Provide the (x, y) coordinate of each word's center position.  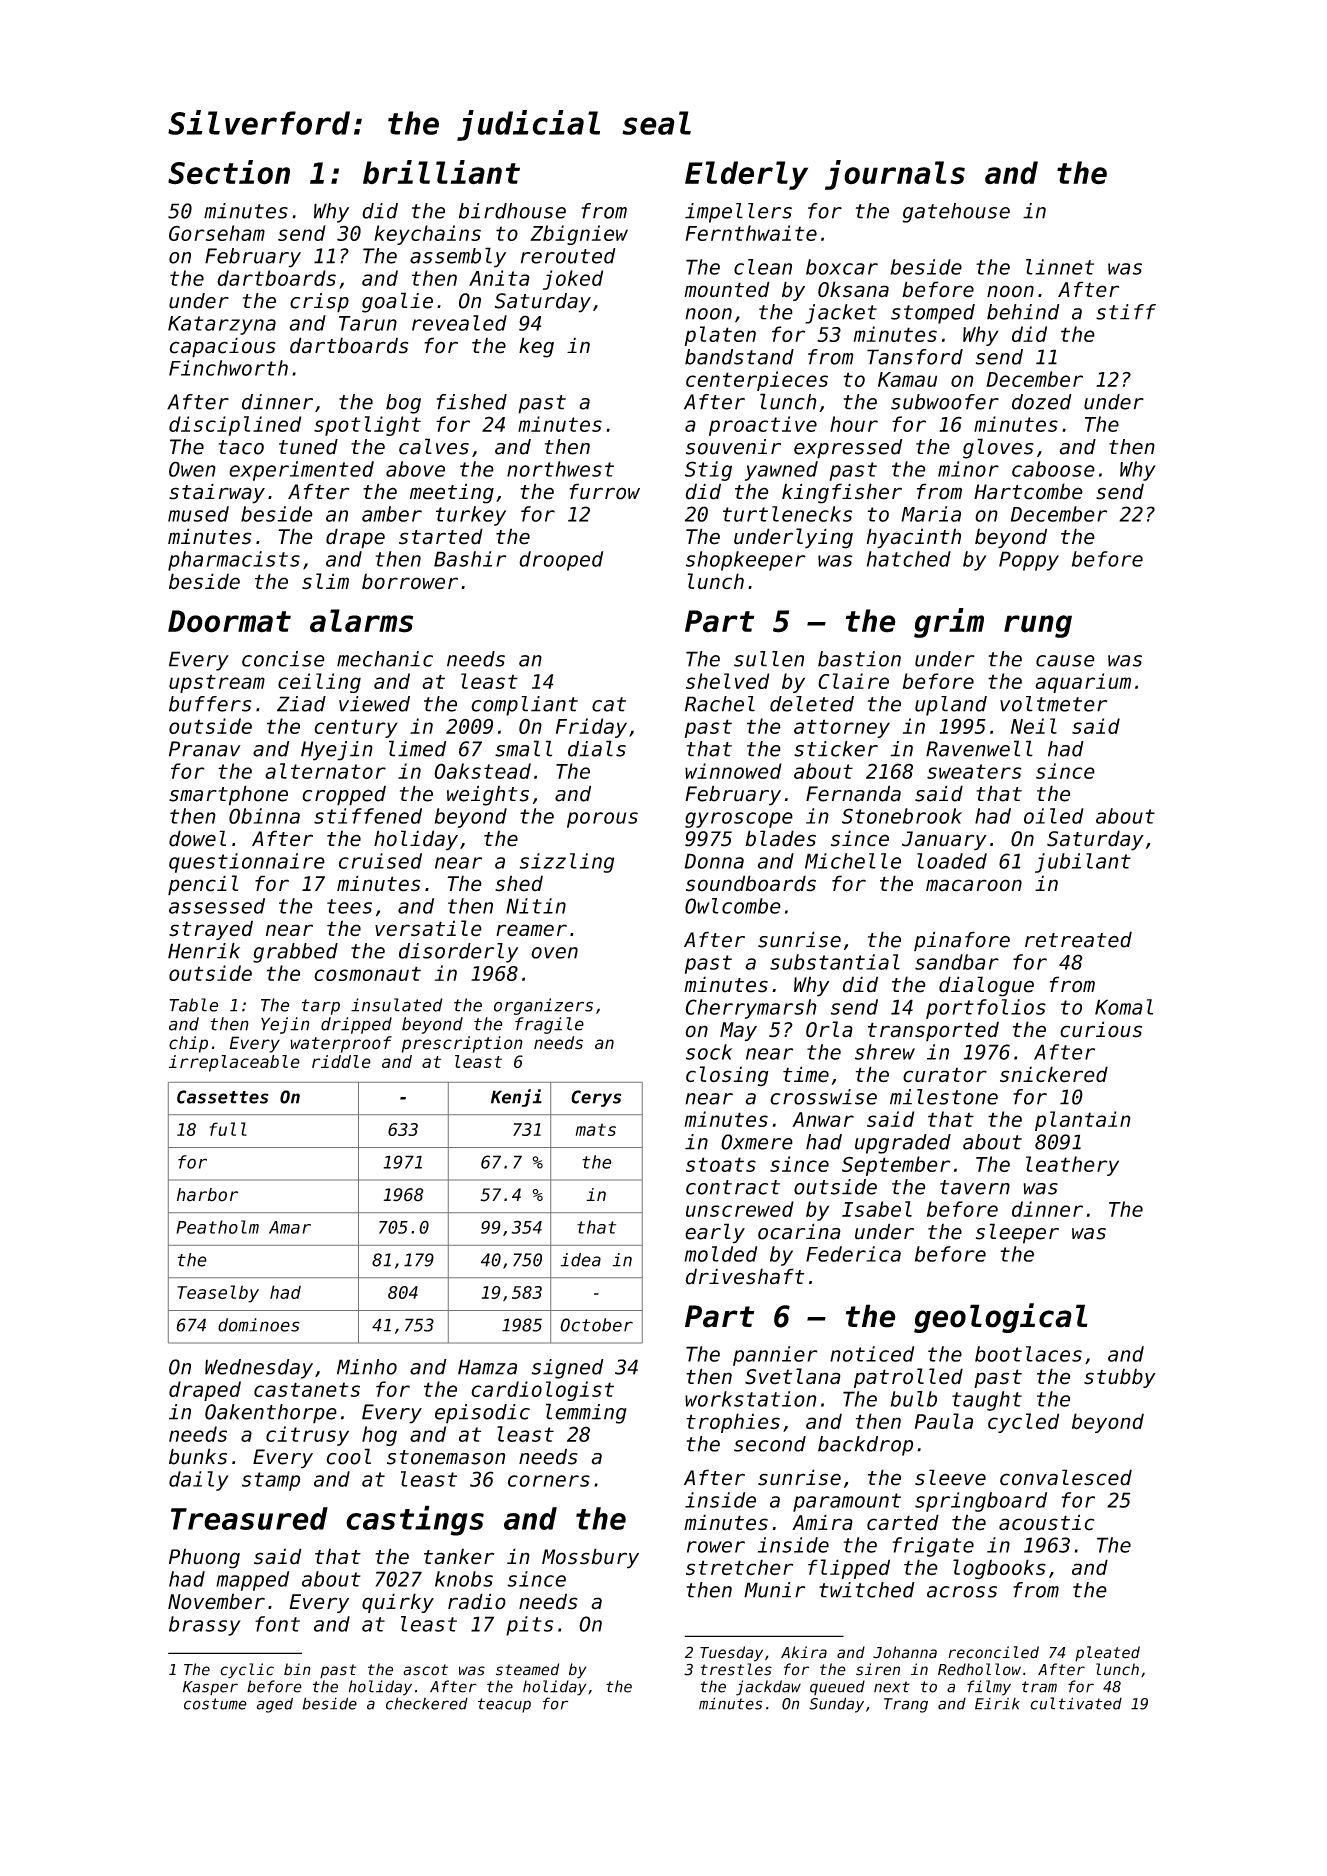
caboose (1053, 469)
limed (417, 748)
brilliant (441, 172)
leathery (1072, 1166)
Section (229, 172)
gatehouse (956, 213)
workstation (750, 1399)
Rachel (720, 704)
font (277, 1624)
